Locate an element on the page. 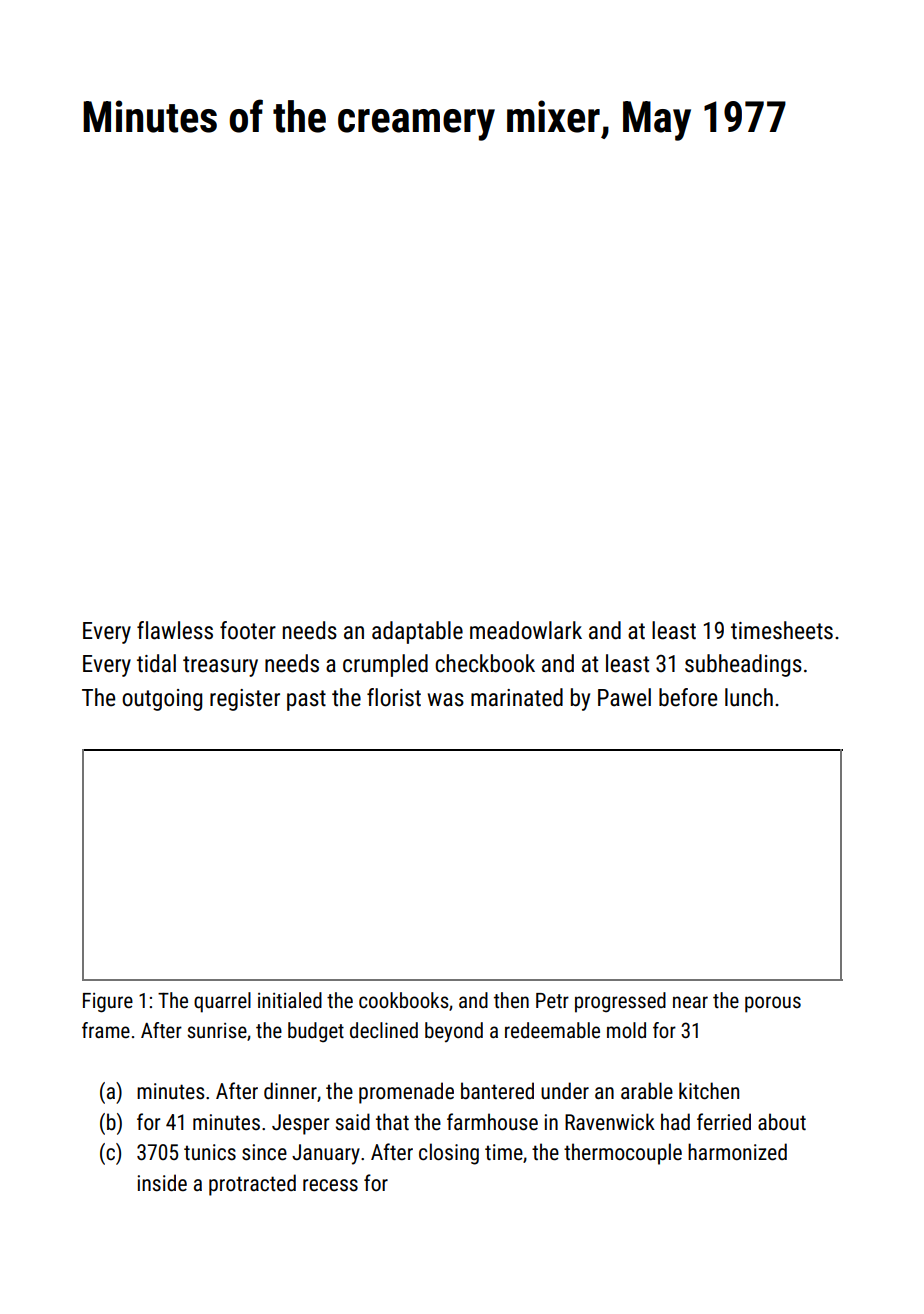  recess is located at coordinates (330, 1185).
